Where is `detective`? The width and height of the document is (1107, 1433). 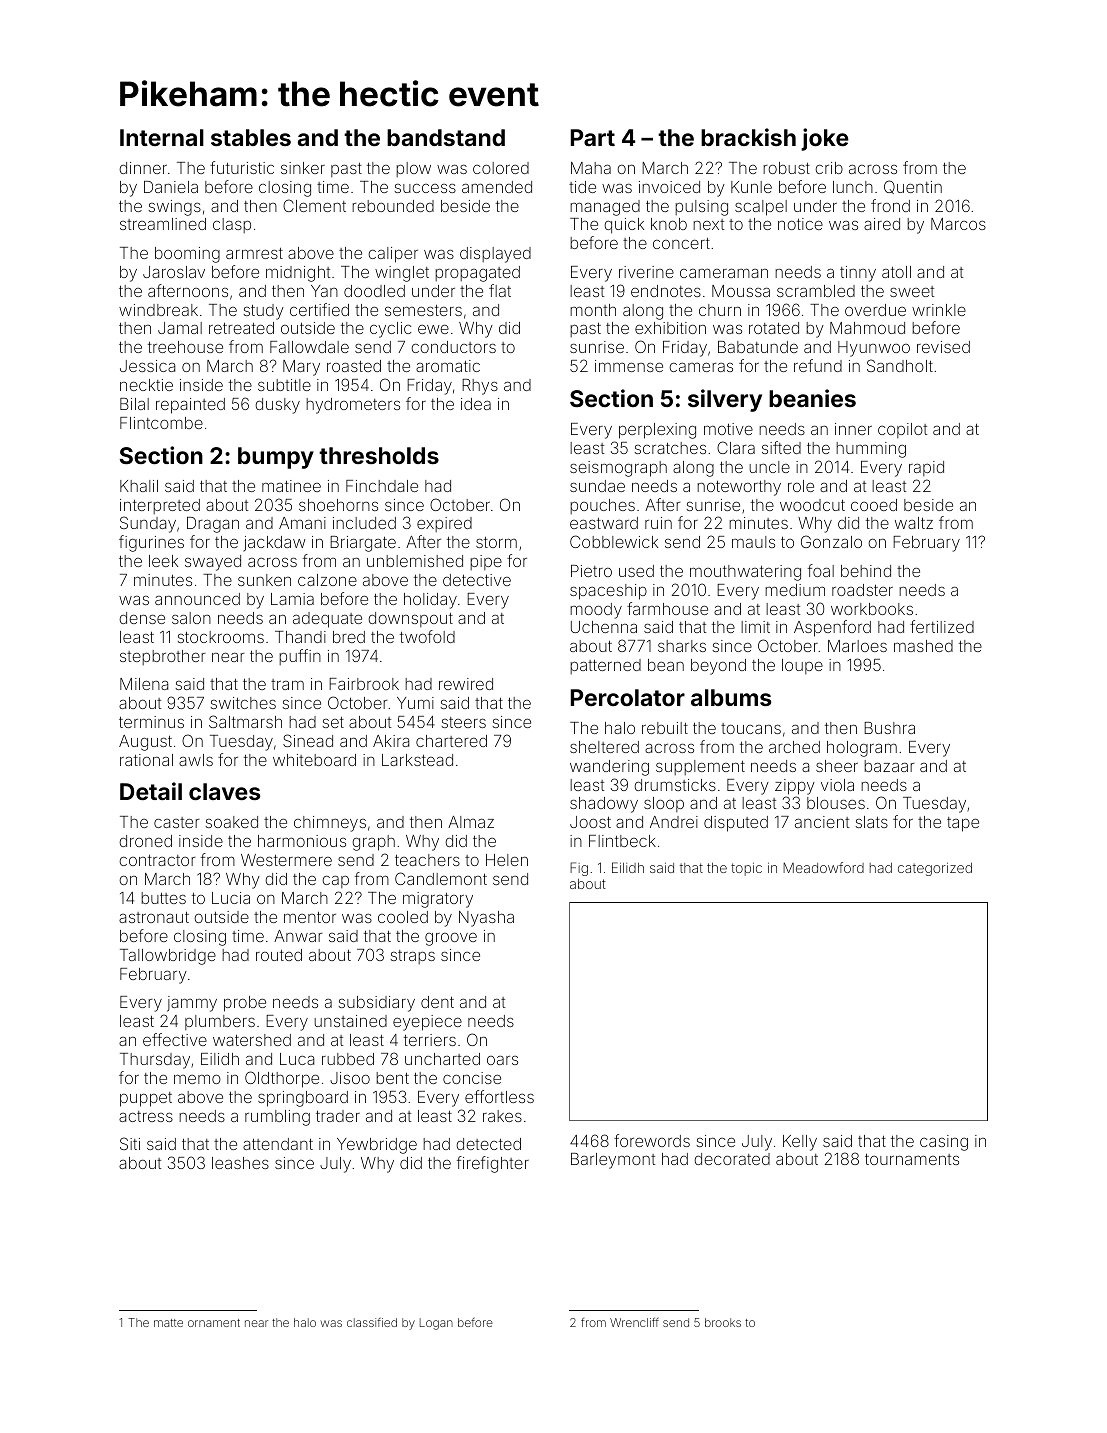
detective is located at coordinates (477, 580).
